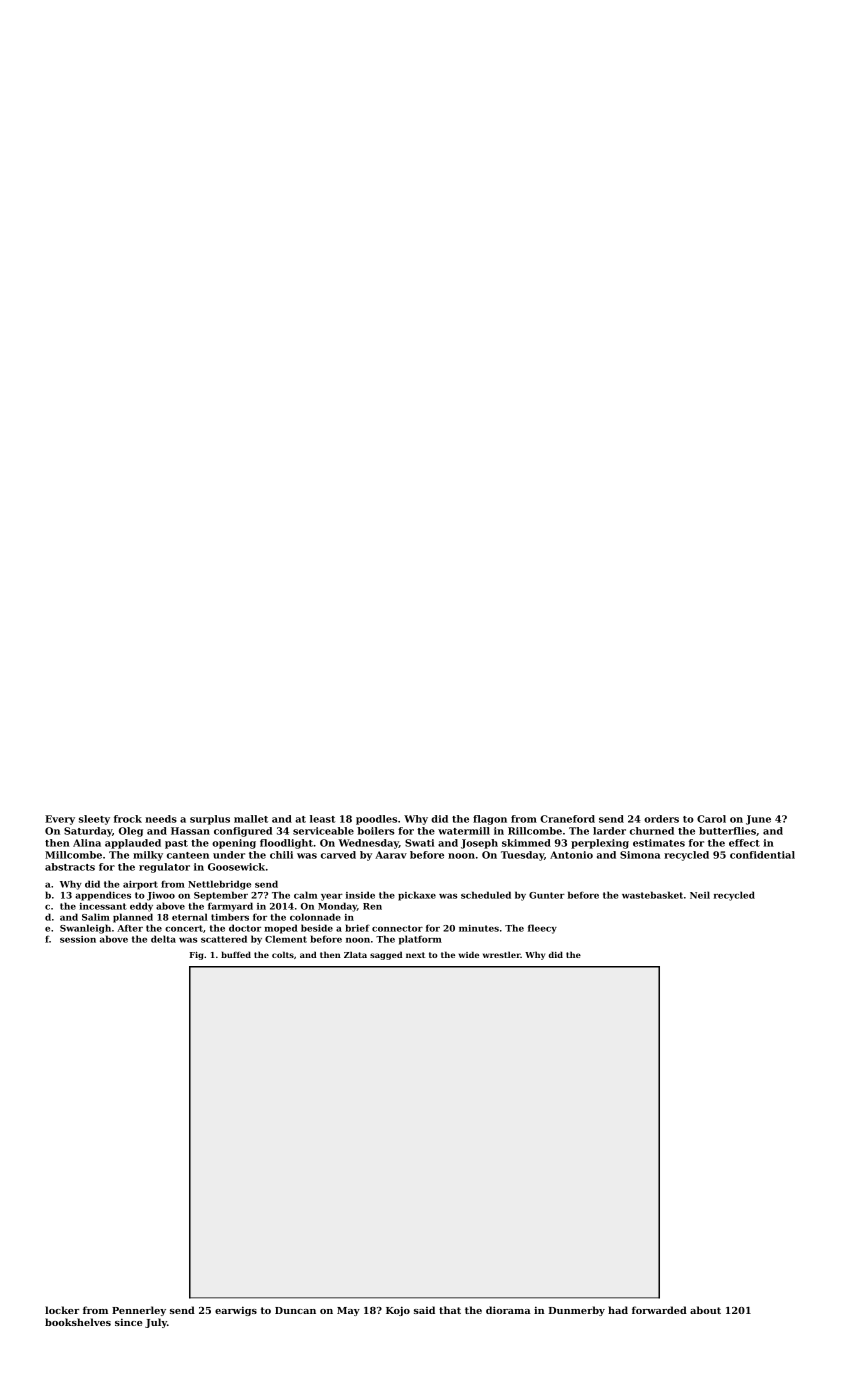 The height and width of the document is (1400, 849). I want to click on Gunter, so click(547, 895).
